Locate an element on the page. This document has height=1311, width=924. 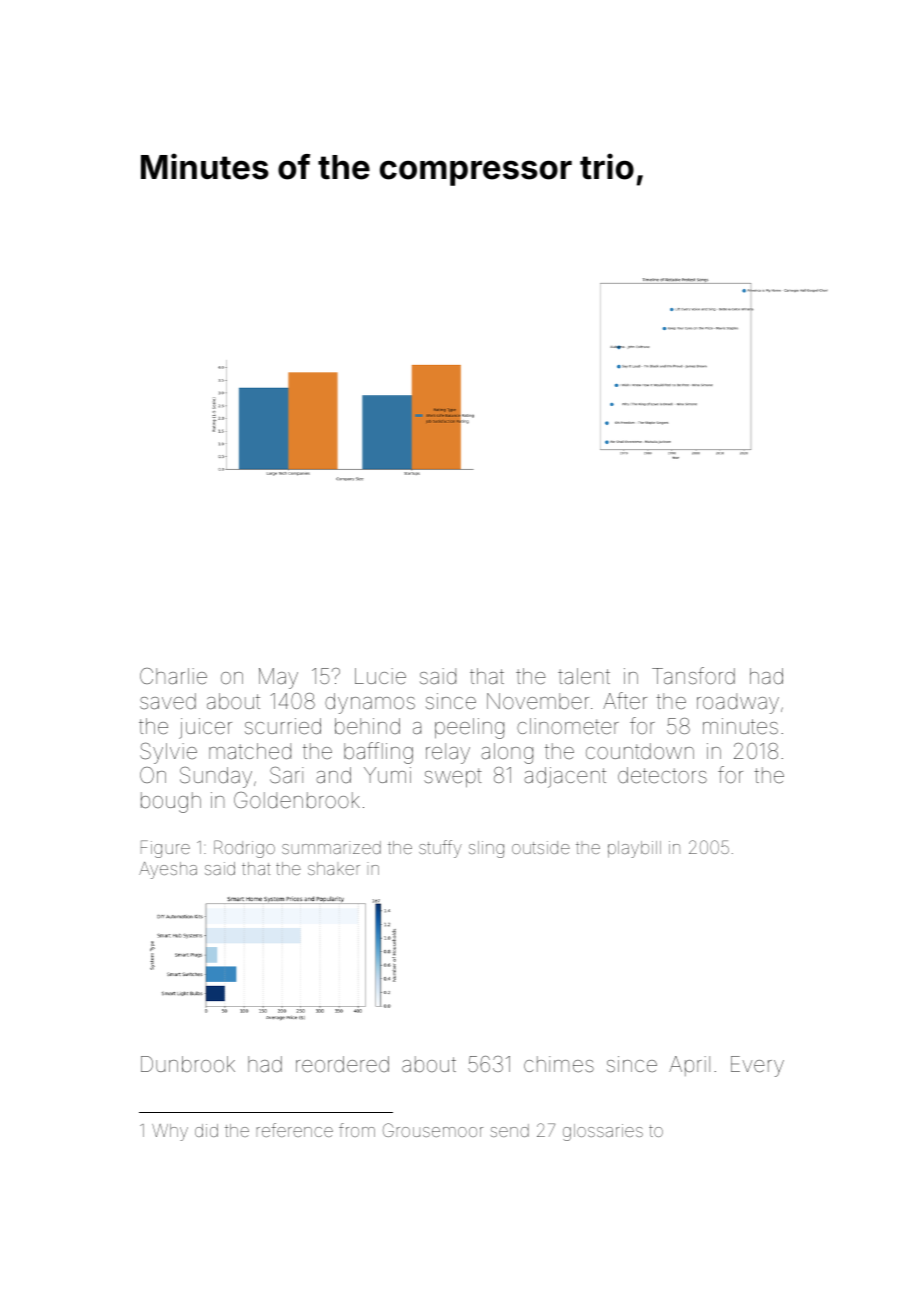
Charlie is located at coordinates (173, 676).
